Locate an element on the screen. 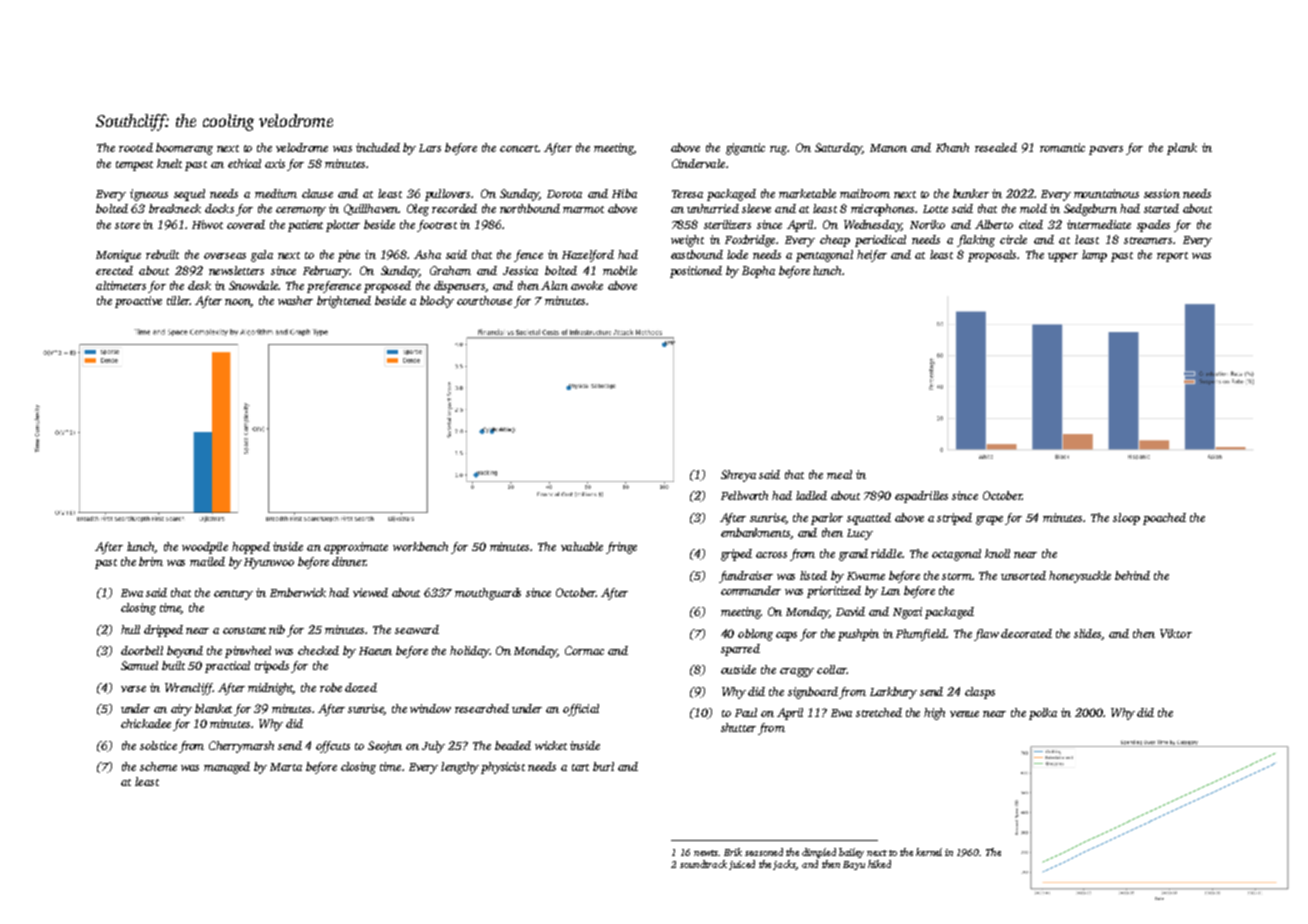 This screenshot has height=924, width=1308. Shreya is located at coordinates (738, 476).
